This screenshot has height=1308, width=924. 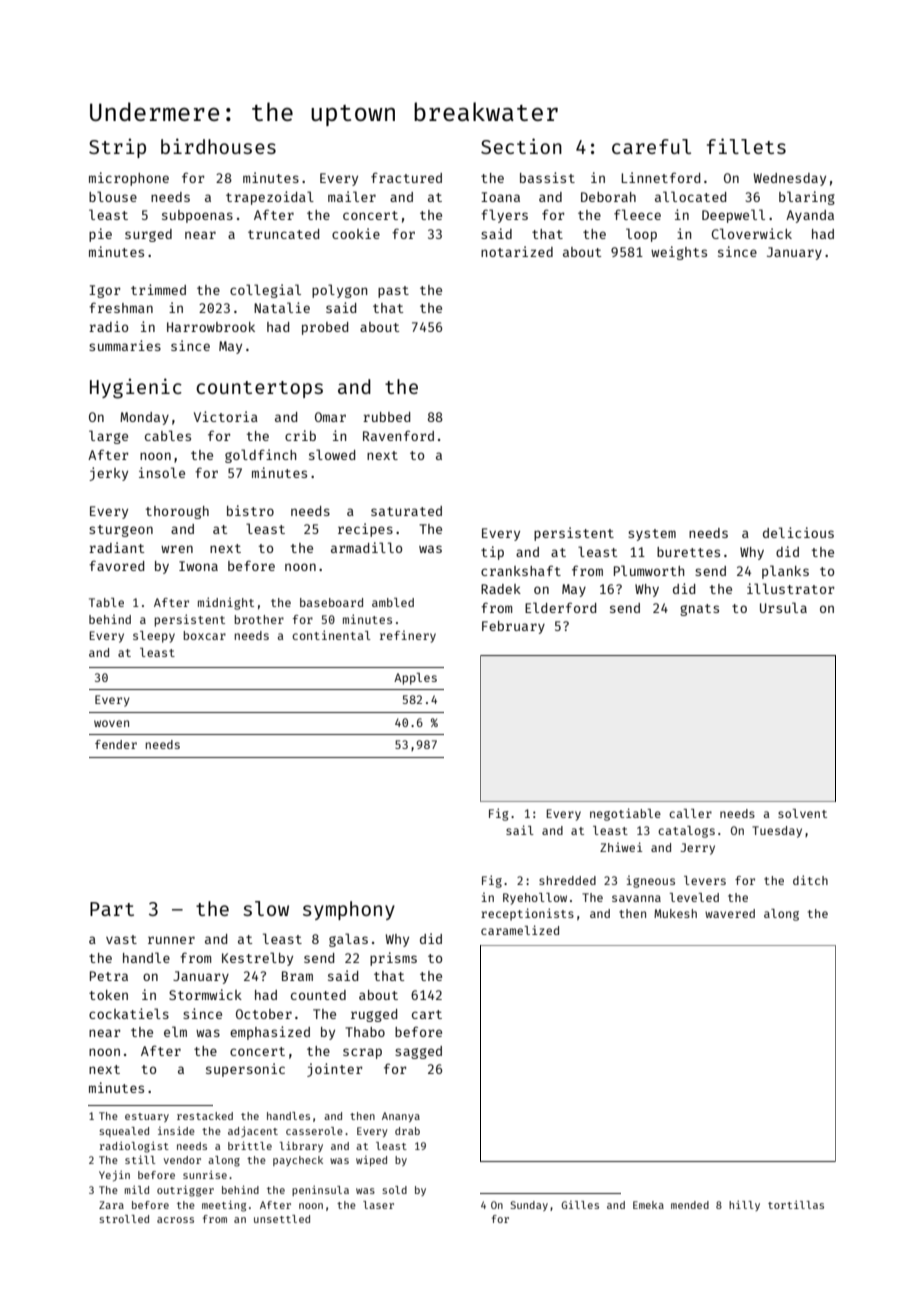 I want to click on system, so click(x=652, y=535).
